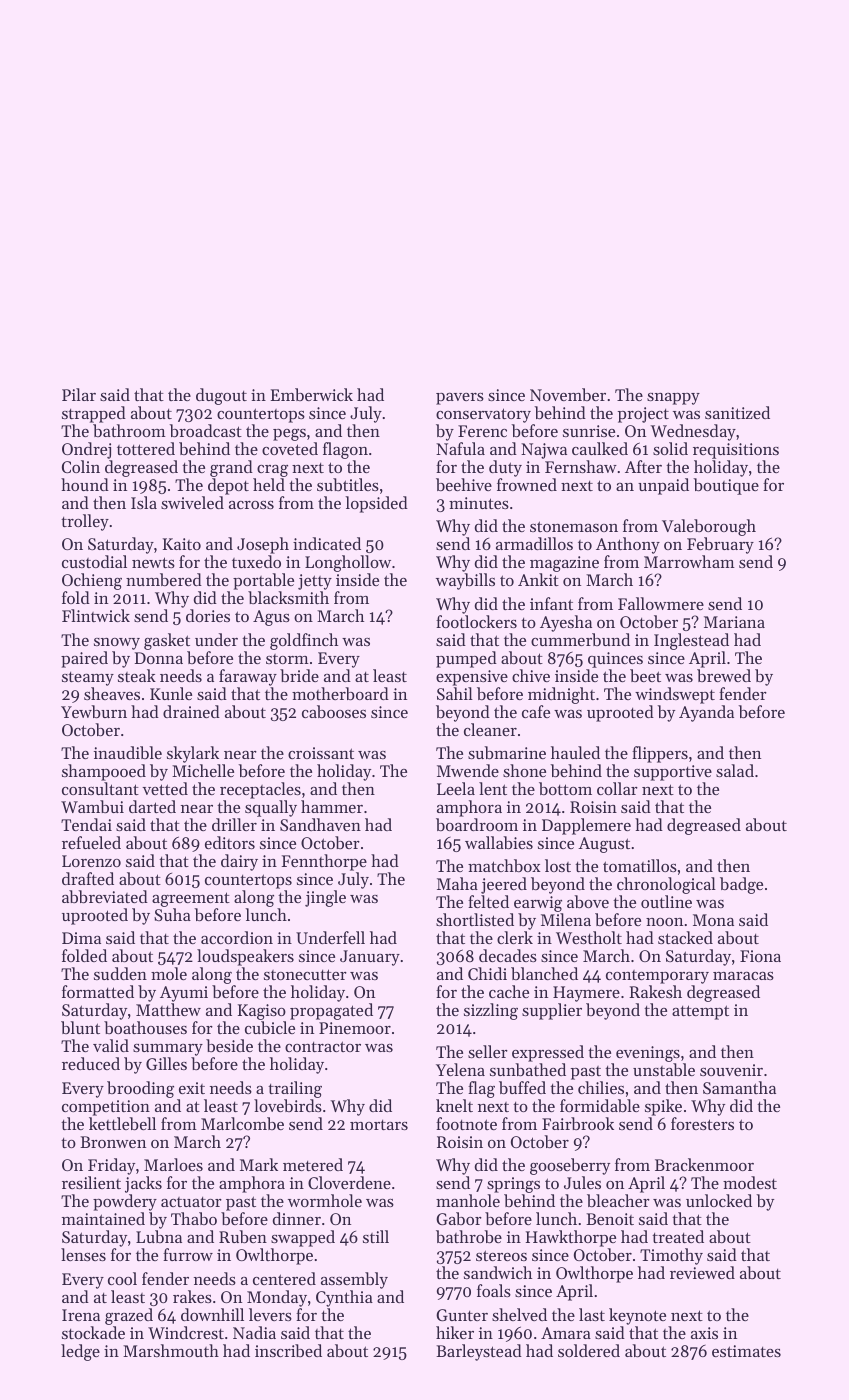 The image size is (849, 1400). What do you see at coordinates (85, 522) in the screenshot?
I see `trolley` at bounding box center [85, 522].
